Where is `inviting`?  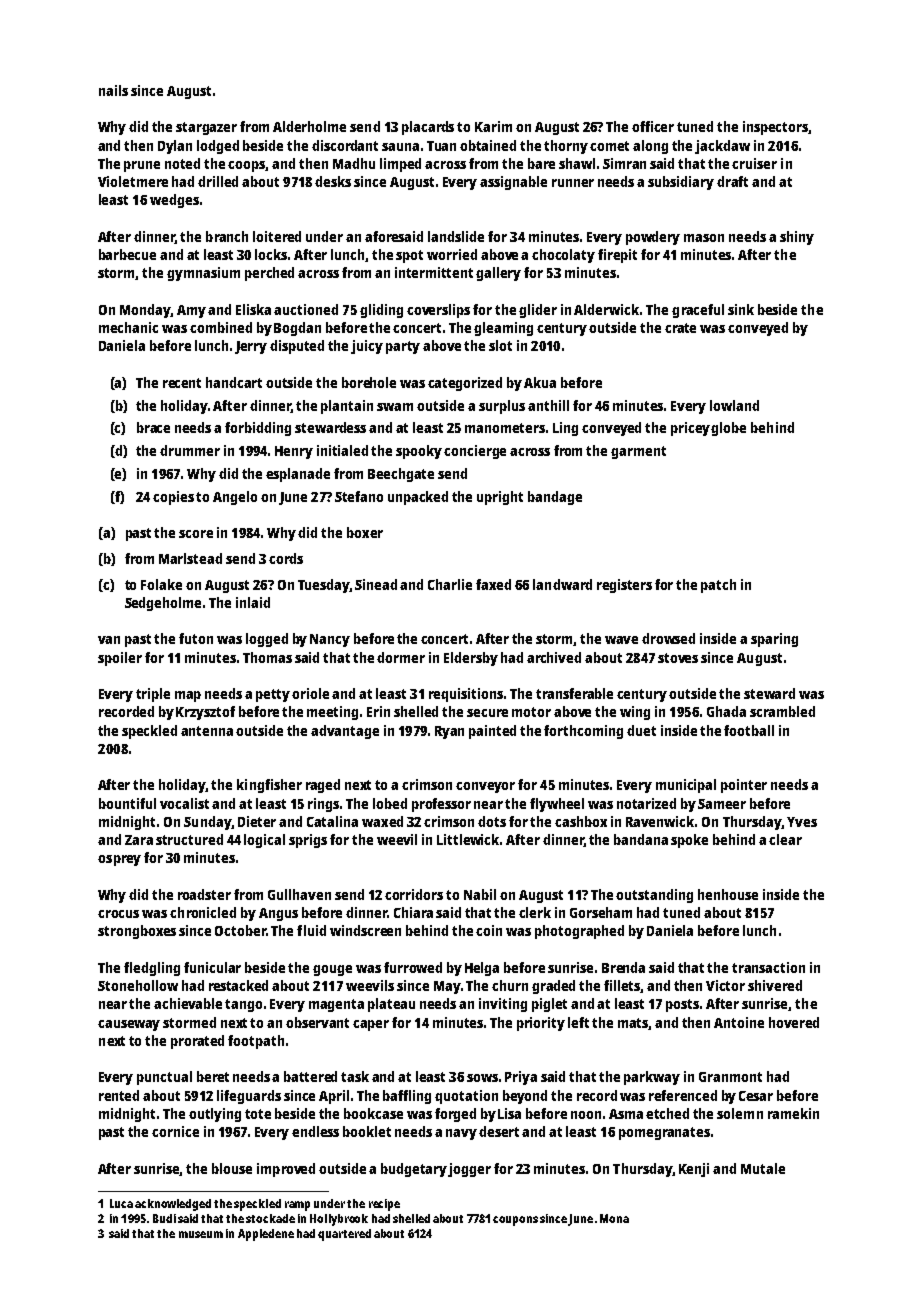 inviting is located at coordinates (503, 1005).
